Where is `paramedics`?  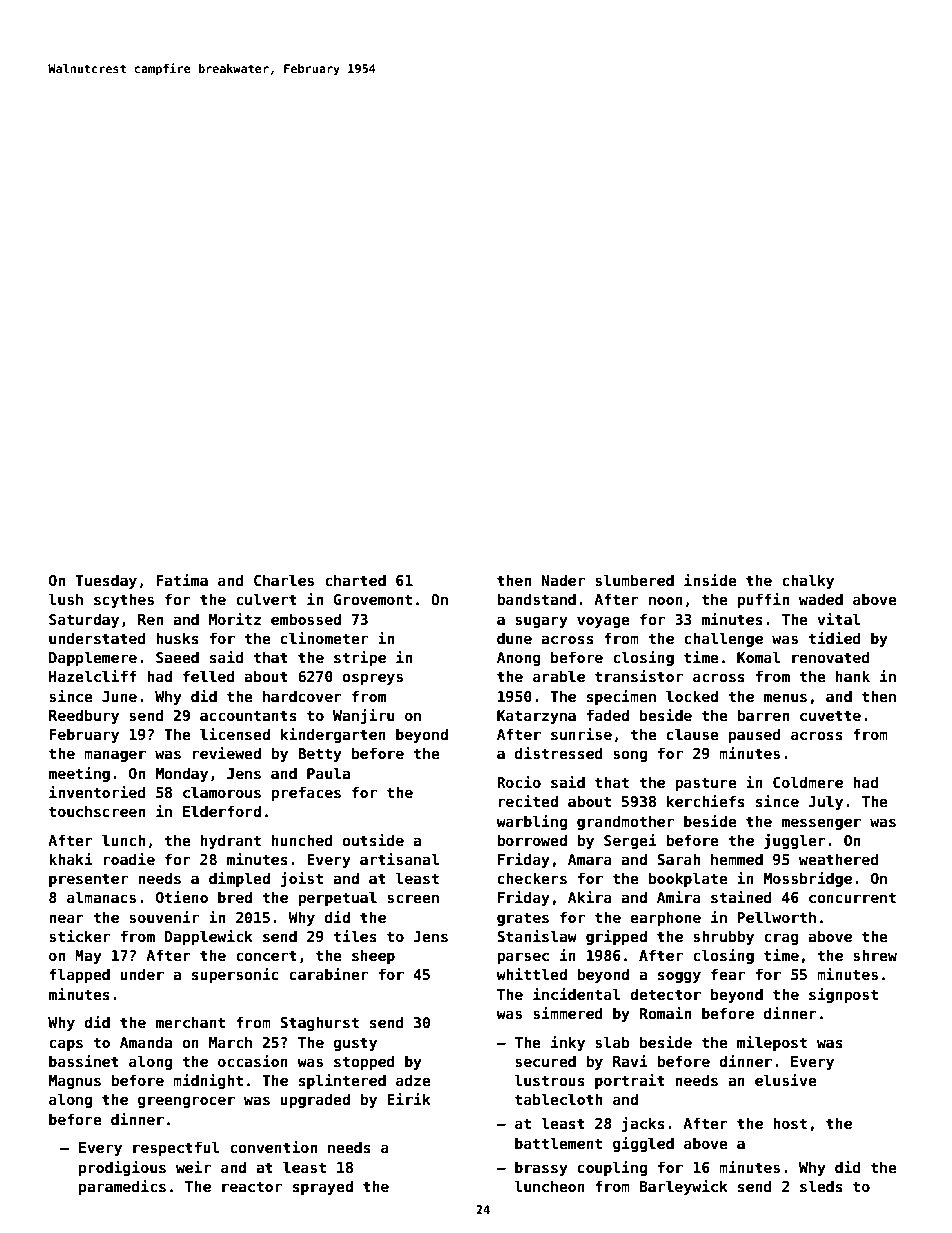 paramedics is located at coordinates (122, 1187).
